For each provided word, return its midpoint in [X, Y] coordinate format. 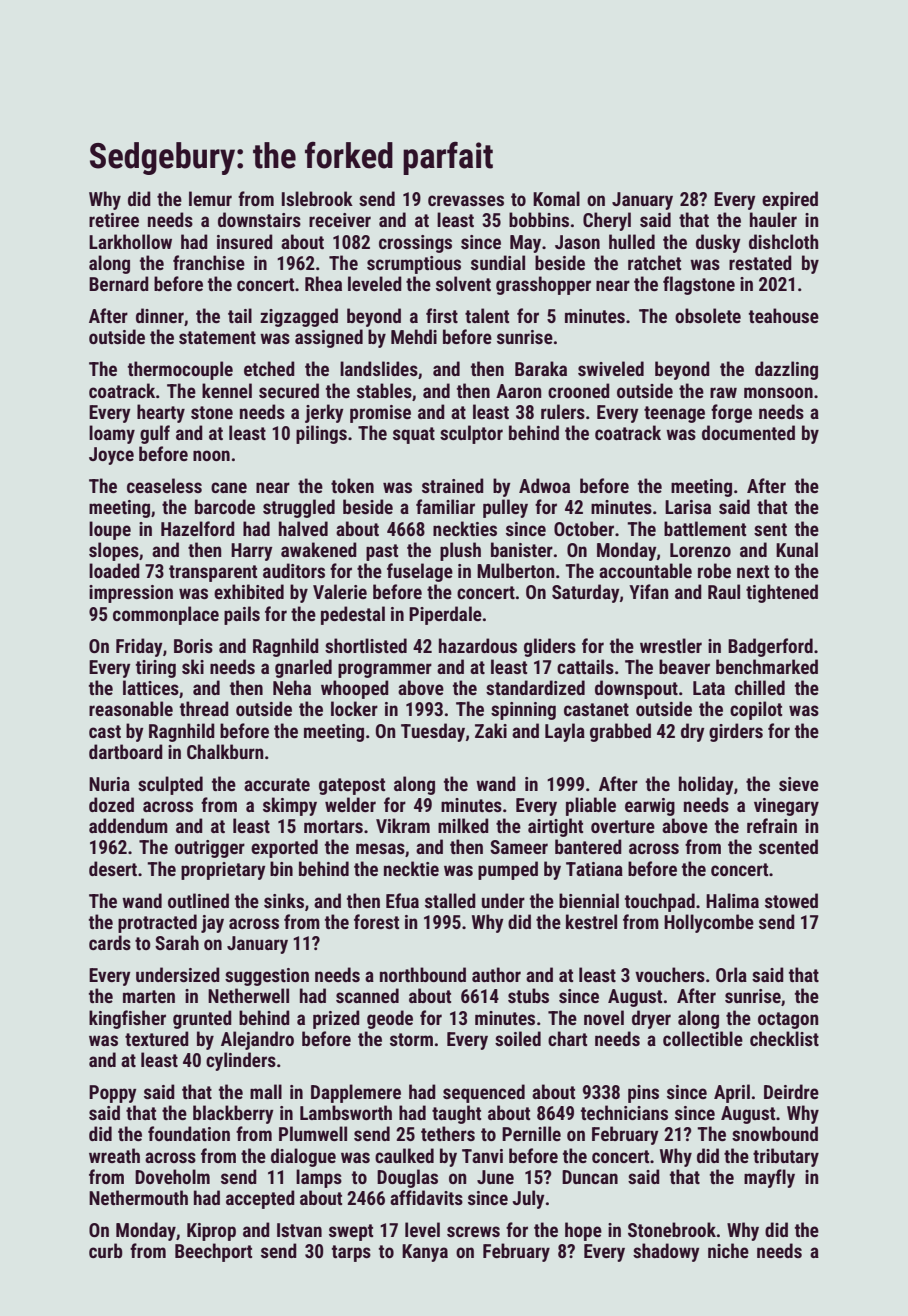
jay [212, 924]
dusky [718, 243]
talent [487, 315]
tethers [448, 1133]
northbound [423, 974]
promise [380, 414]
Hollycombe [709, 923]
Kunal [797, 549]
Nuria [109, 784]
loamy [112, 434]
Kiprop [211, 1232]
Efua [402, 900]
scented [788, 846]
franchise [209, 262]
